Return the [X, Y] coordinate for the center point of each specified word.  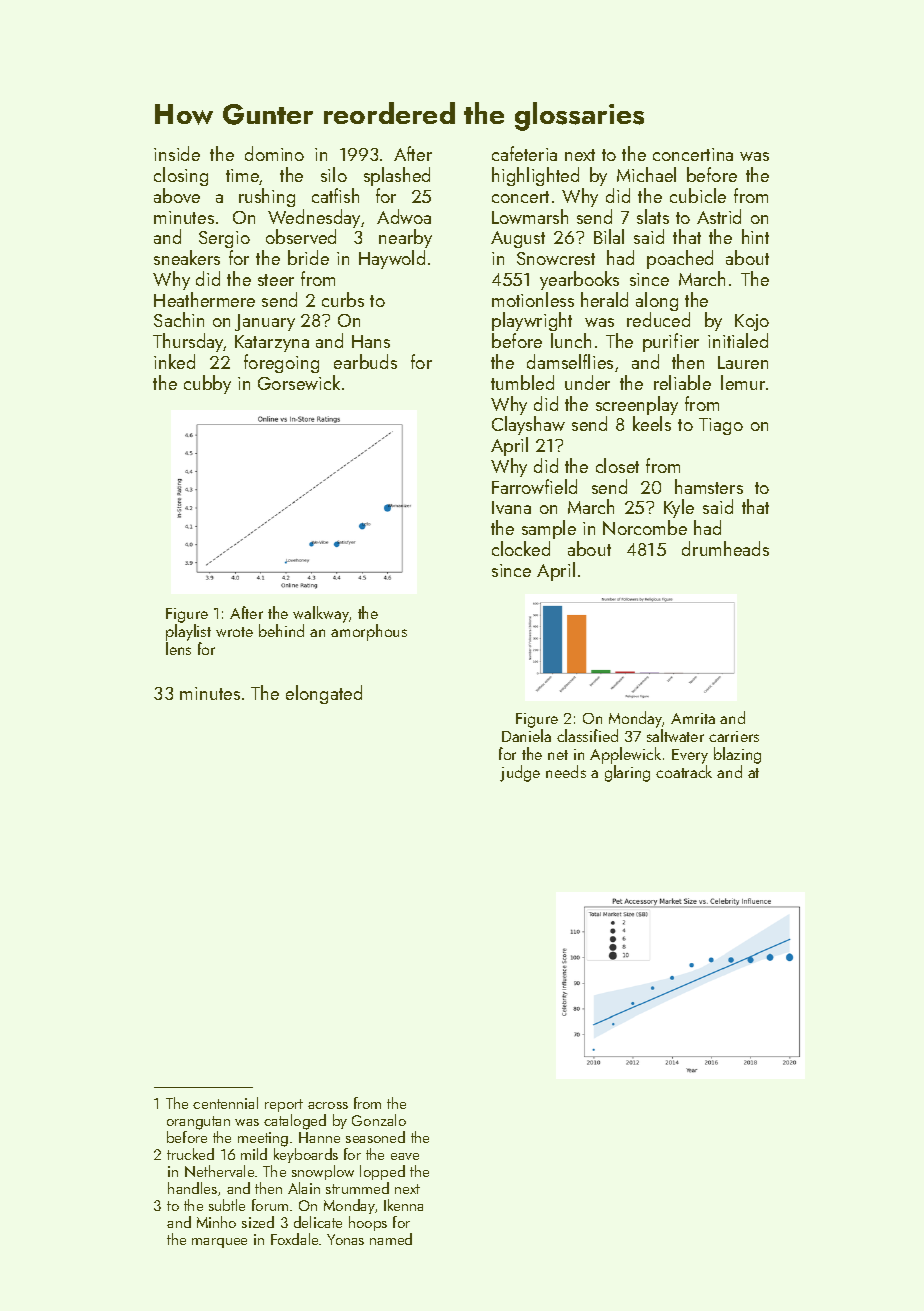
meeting [263, 1139]
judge [520, 773]
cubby [207, 384]
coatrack [684, 771]
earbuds [365, 361]
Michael [646, 174]
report [284, 1105]
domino [274, 153]
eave [405, 1156]
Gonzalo [379, 1120]
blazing [737, 755]
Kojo [752, 322]
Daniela [526, 735]
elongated [324, 694]
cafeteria [524, 153]
